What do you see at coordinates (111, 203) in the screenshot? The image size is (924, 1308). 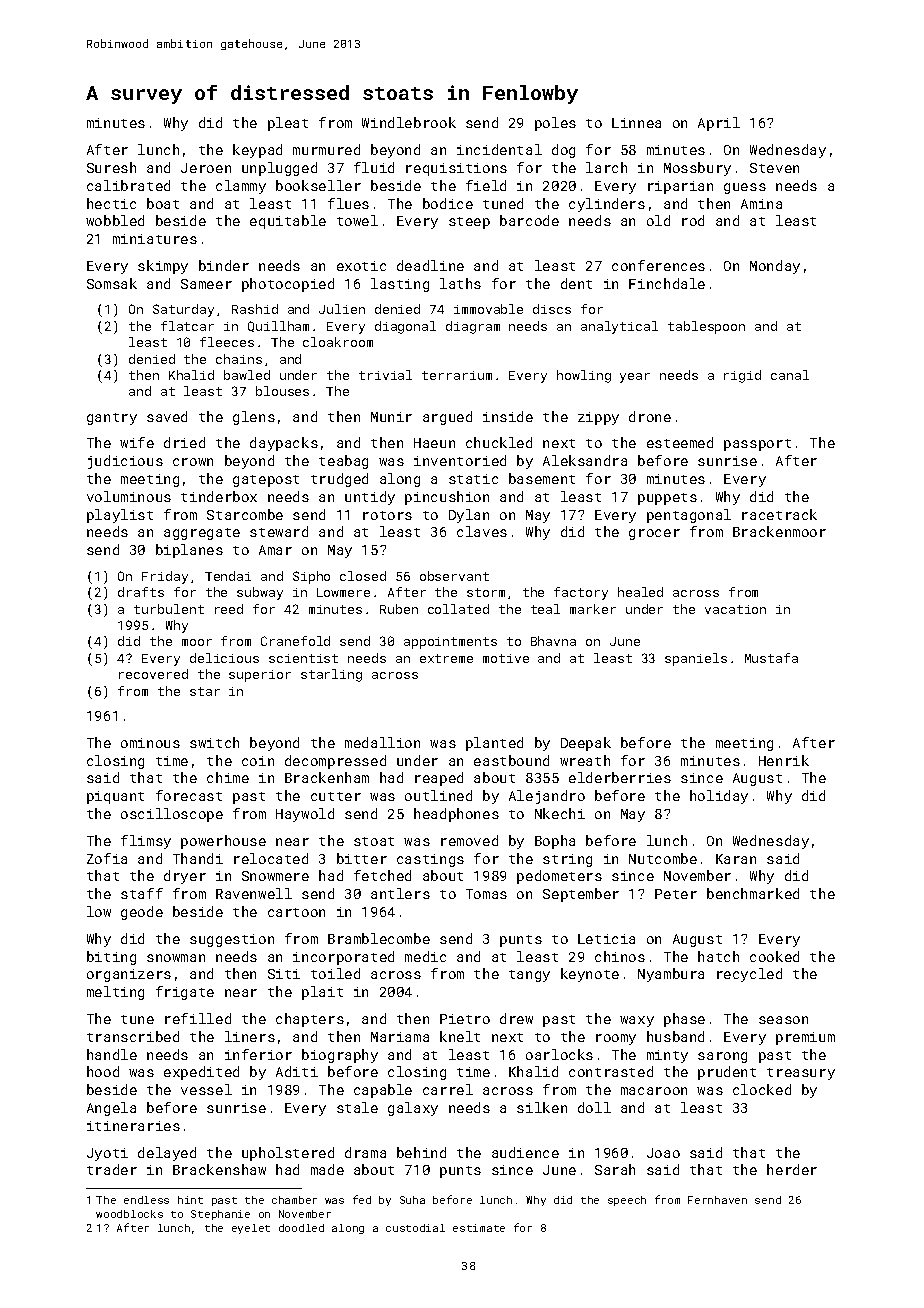 I see `hectic` at bounding box center [111, 203].
